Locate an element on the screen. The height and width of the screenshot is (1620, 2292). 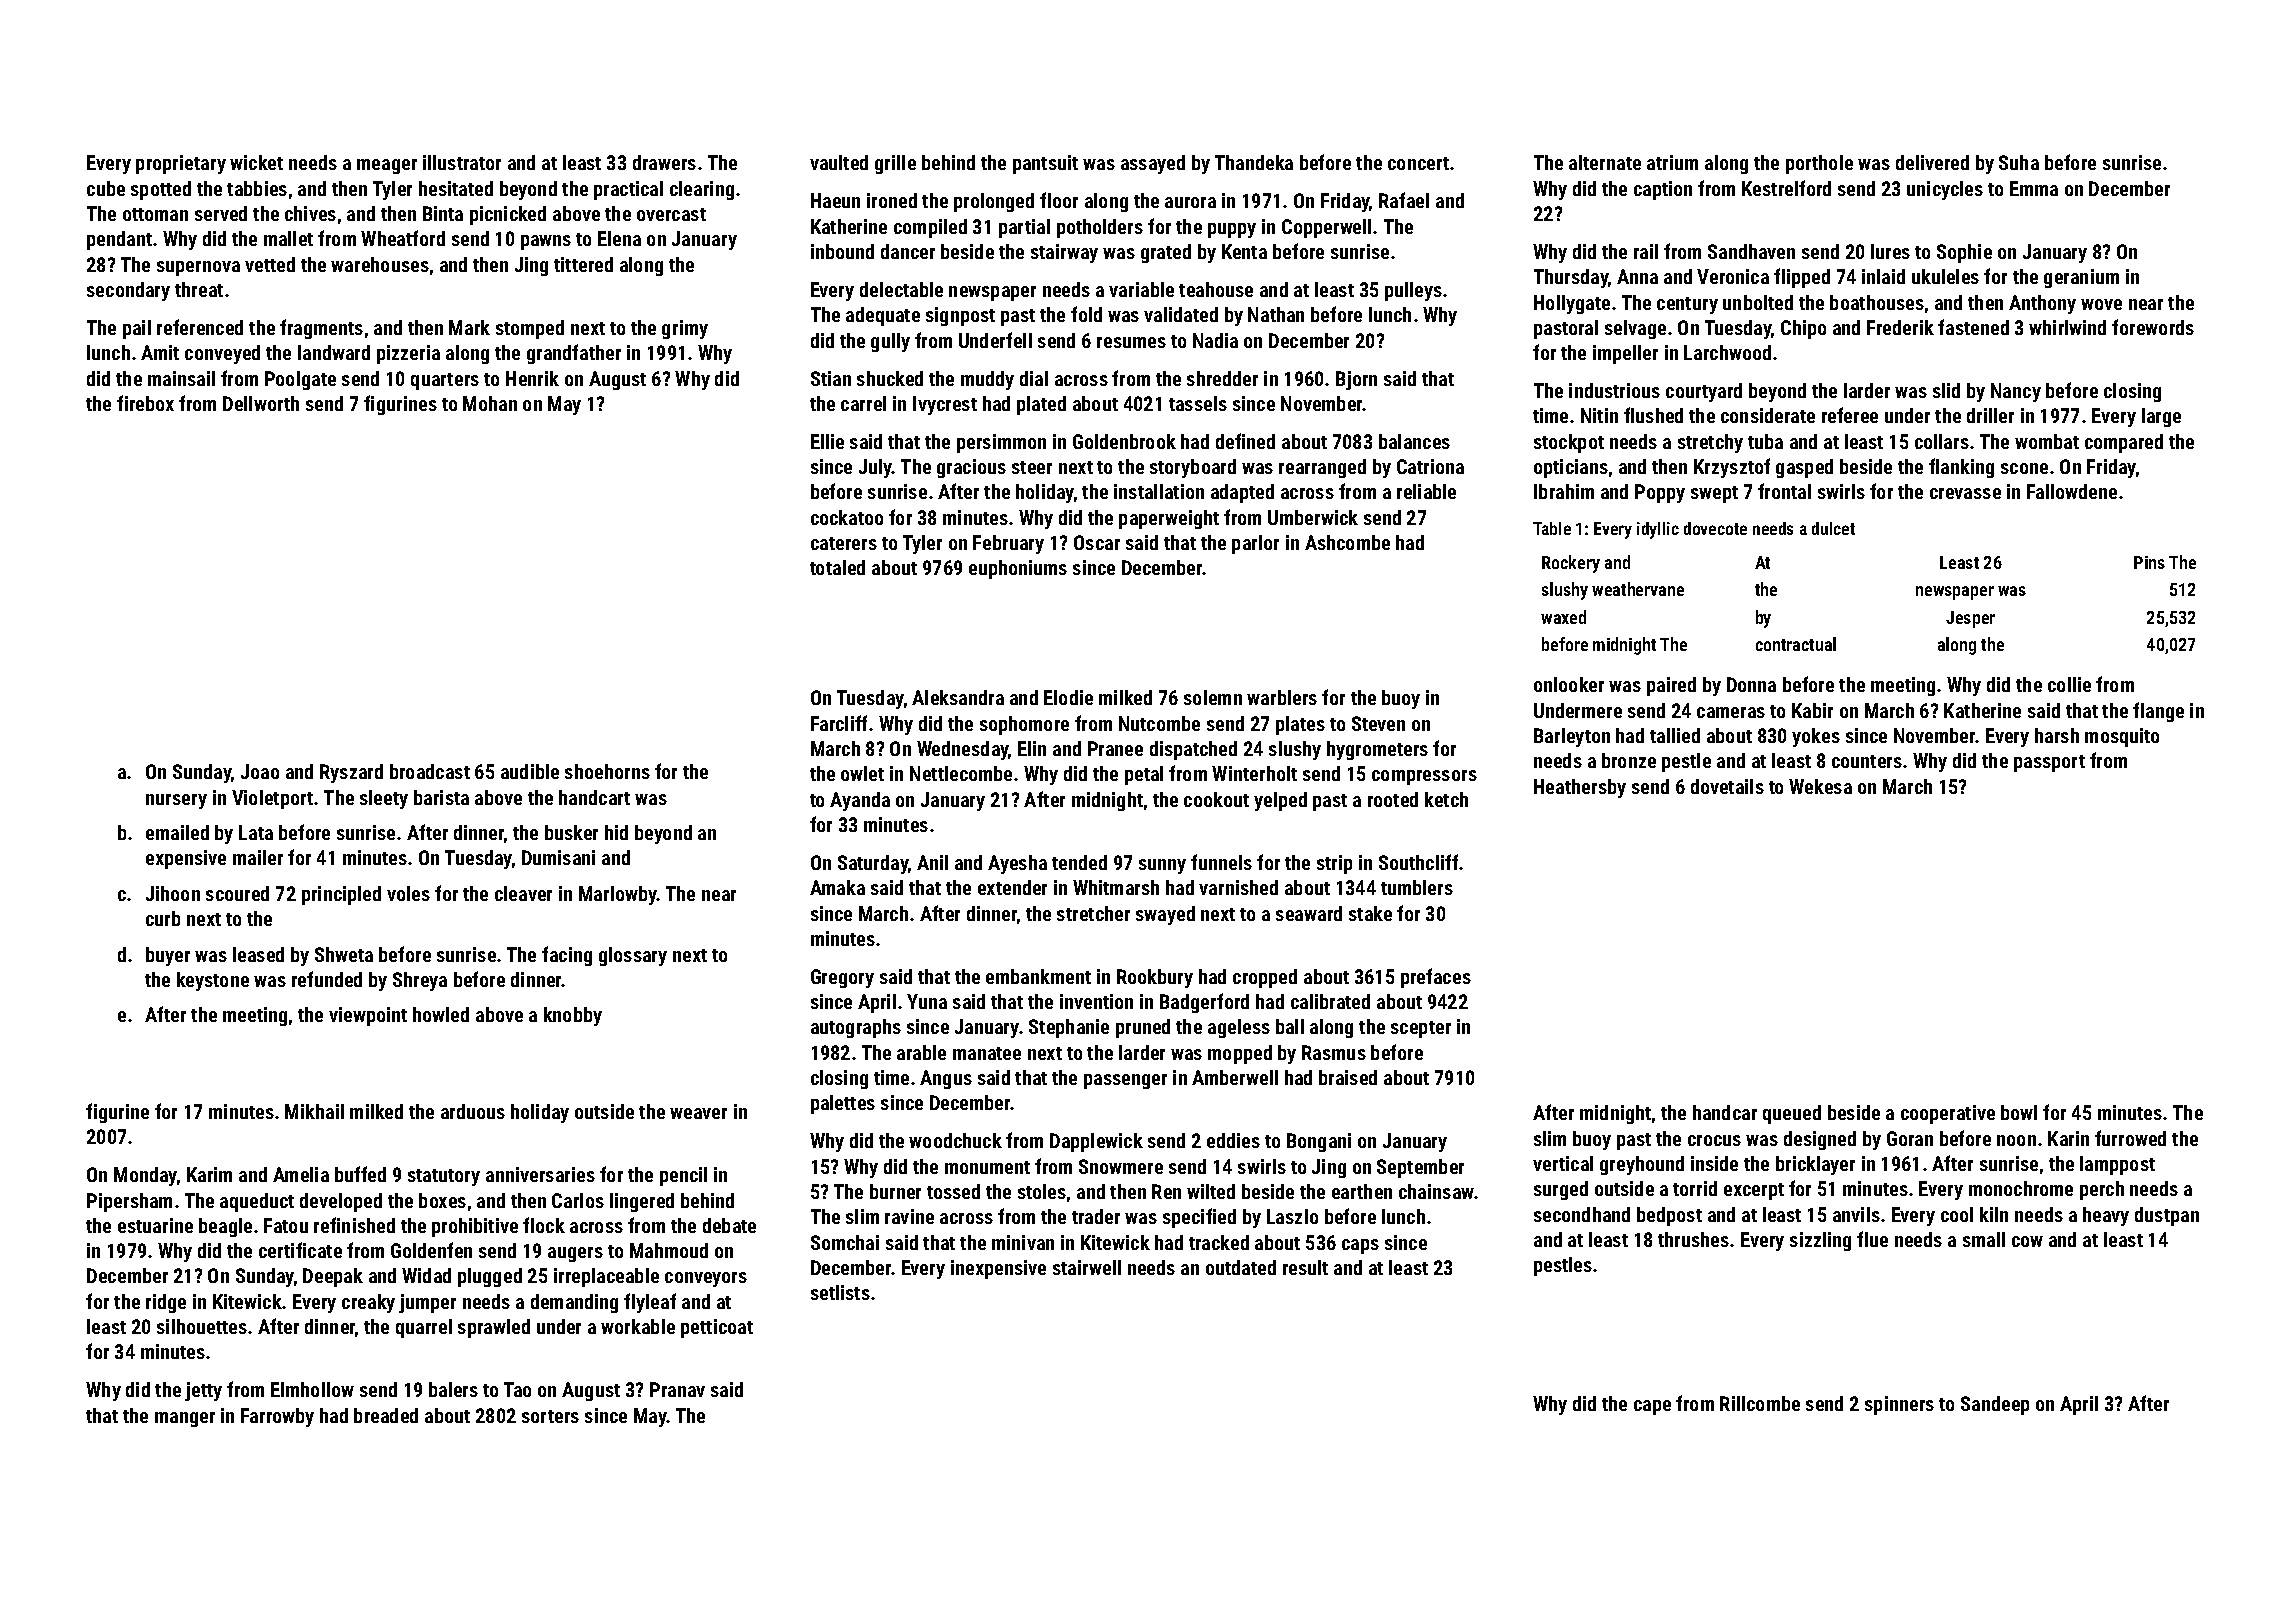
Sandeep is located at coordinates (1995, 1405).
